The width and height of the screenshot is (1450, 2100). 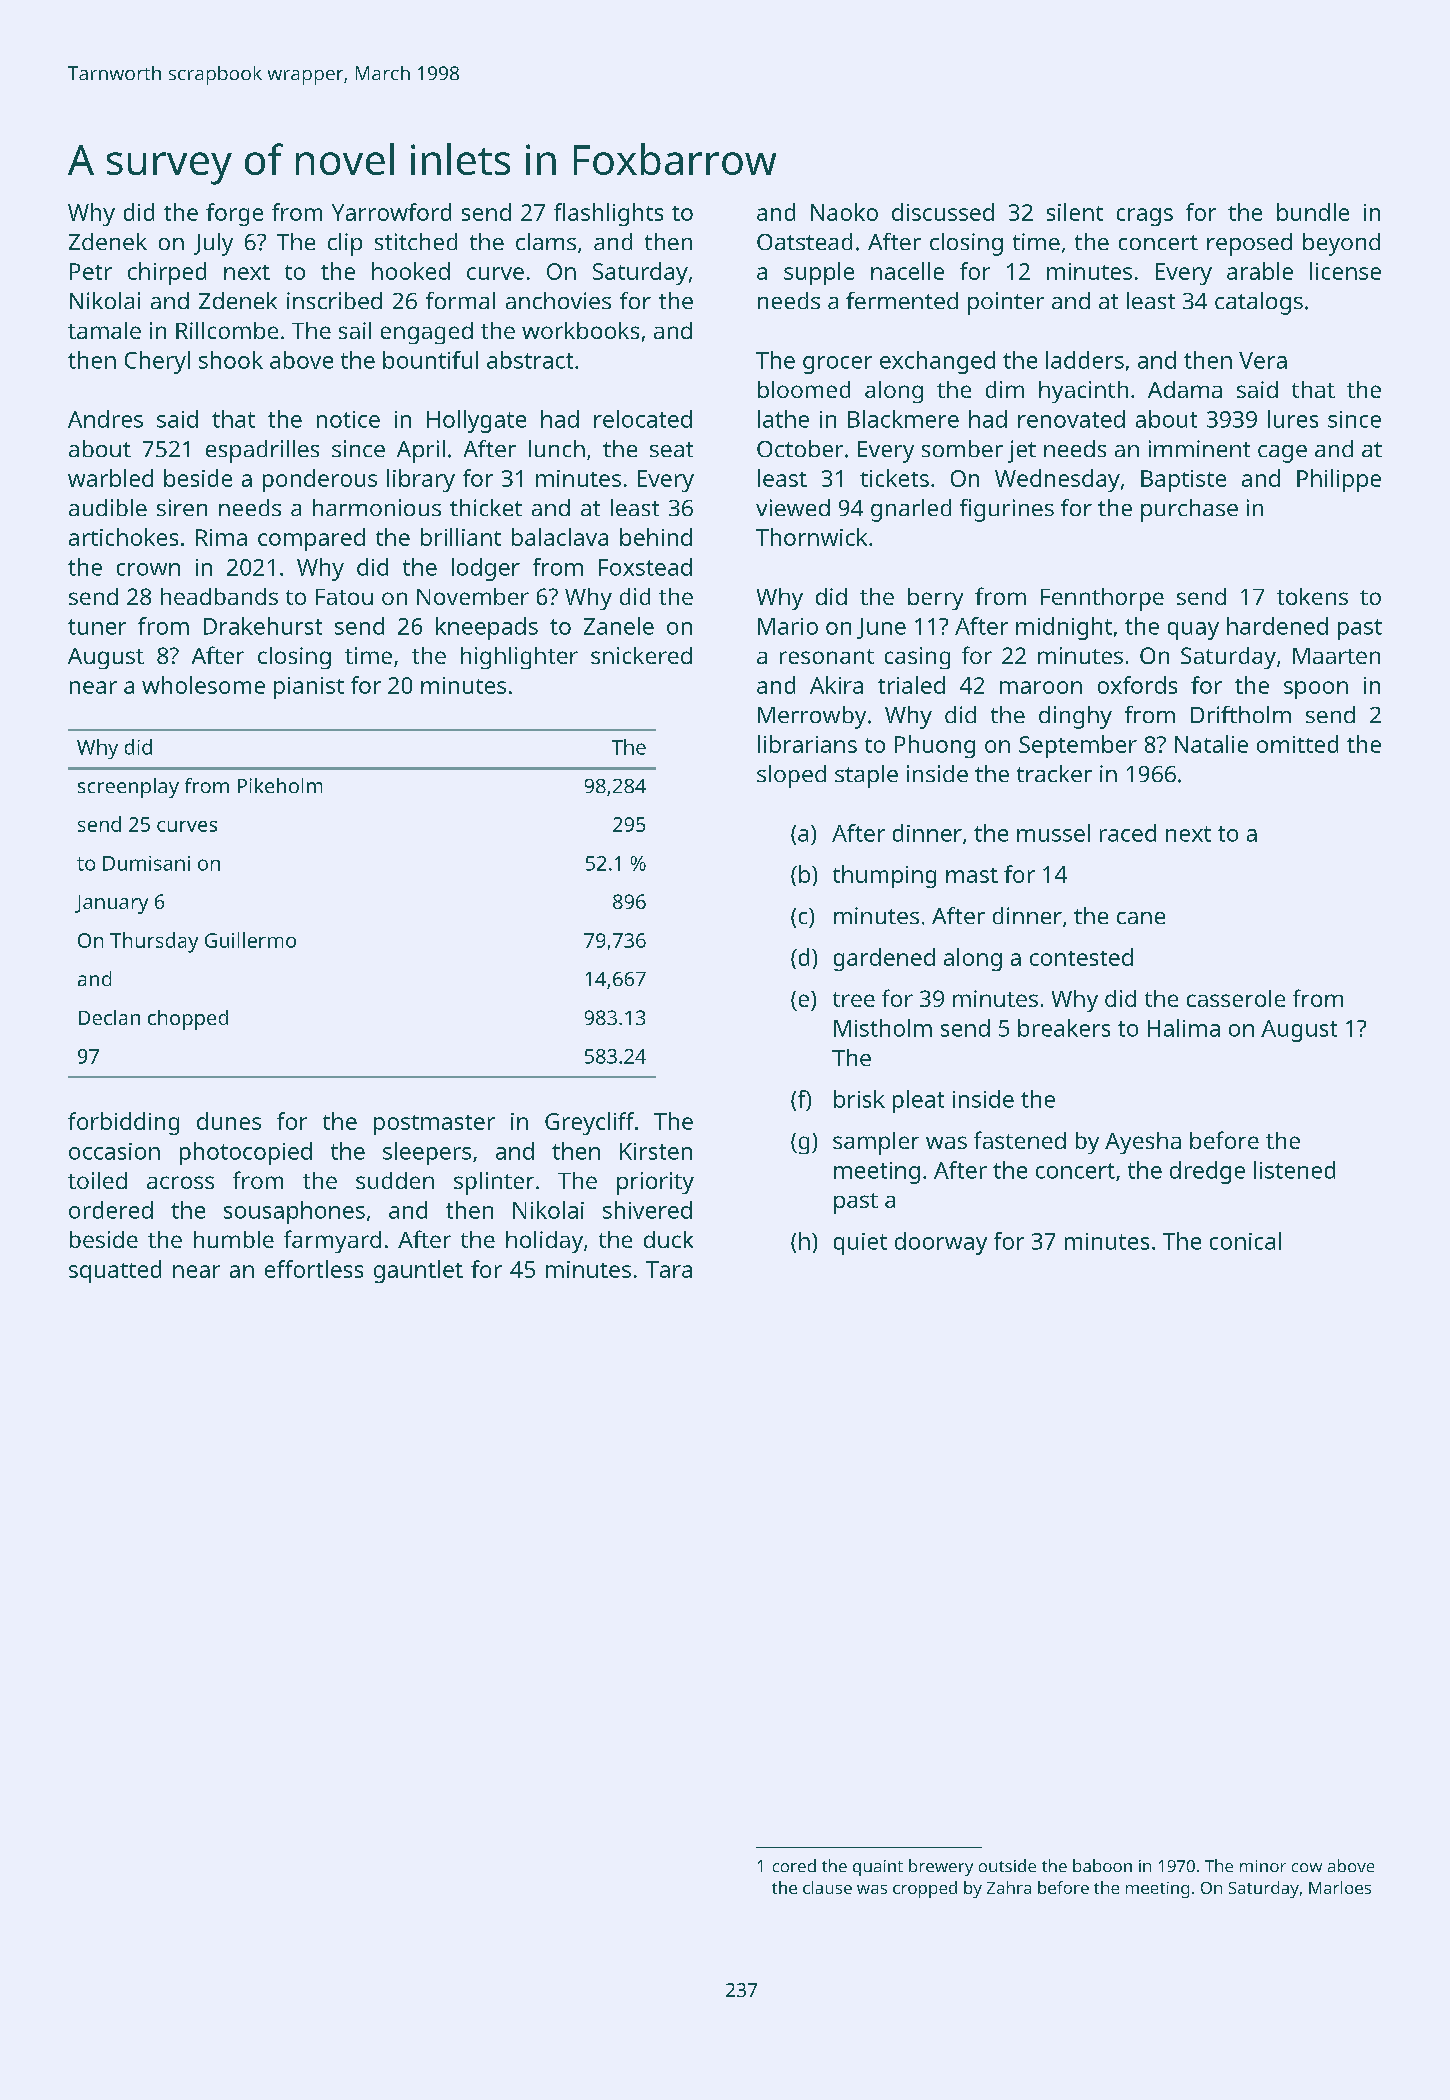 What do you see at coordinates (1316, 690) in the screenshot?
I see `spoon` at bounding box center [1316, 690].
